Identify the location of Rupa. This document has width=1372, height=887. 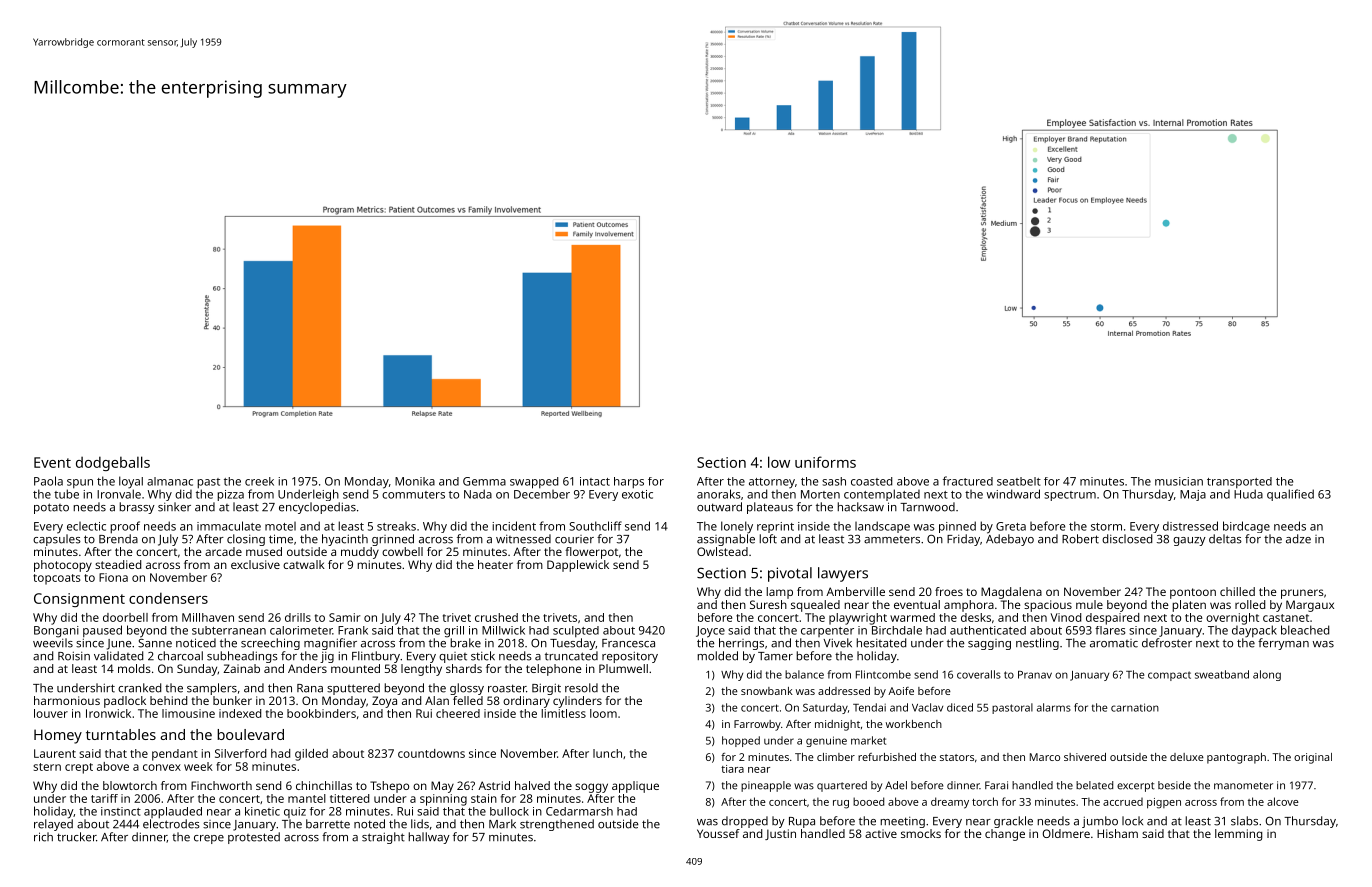
(802, 822).
